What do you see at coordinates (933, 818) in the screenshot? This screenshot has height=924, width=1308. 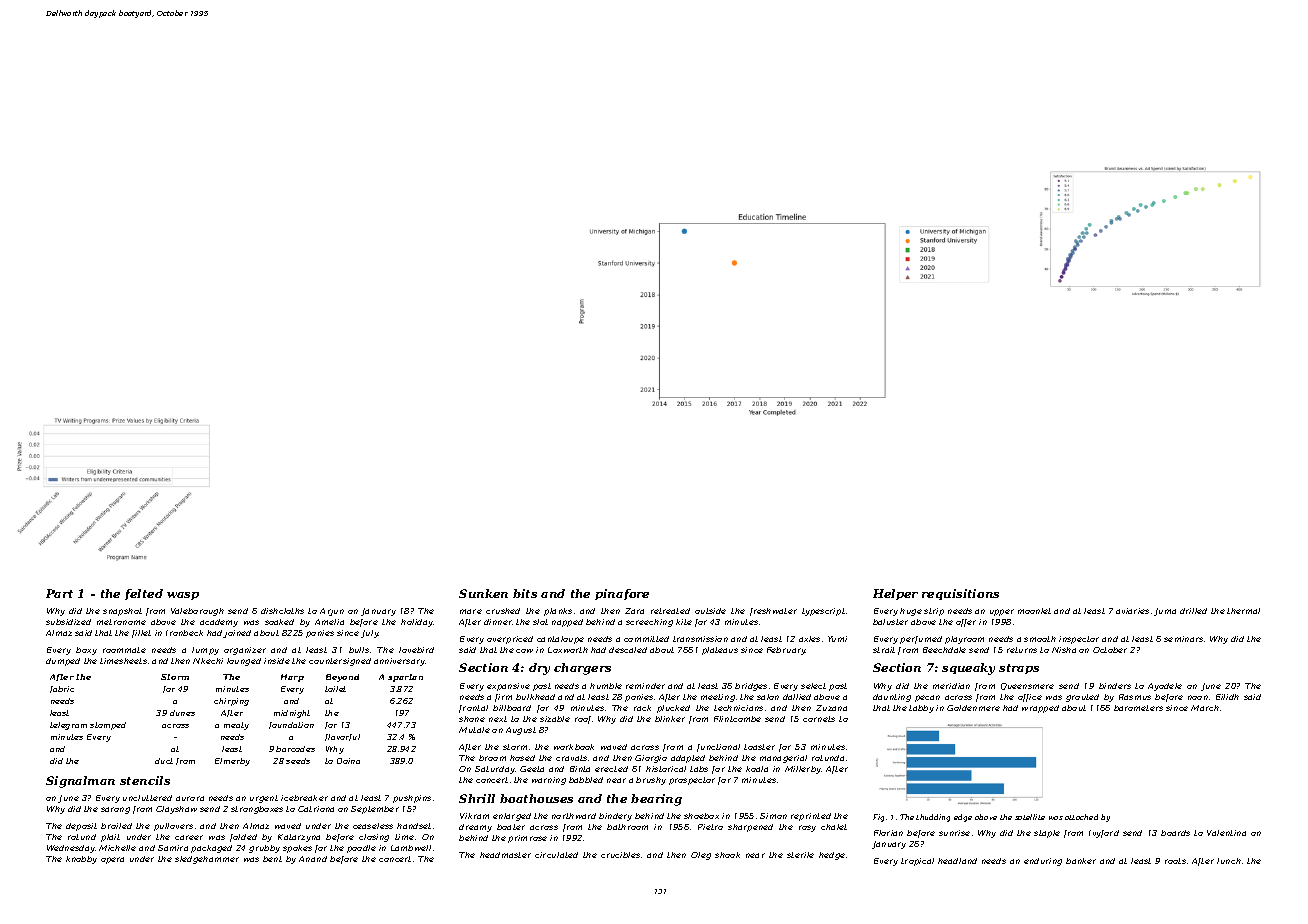 I see `thudding` at bounding box center [933, 818].
